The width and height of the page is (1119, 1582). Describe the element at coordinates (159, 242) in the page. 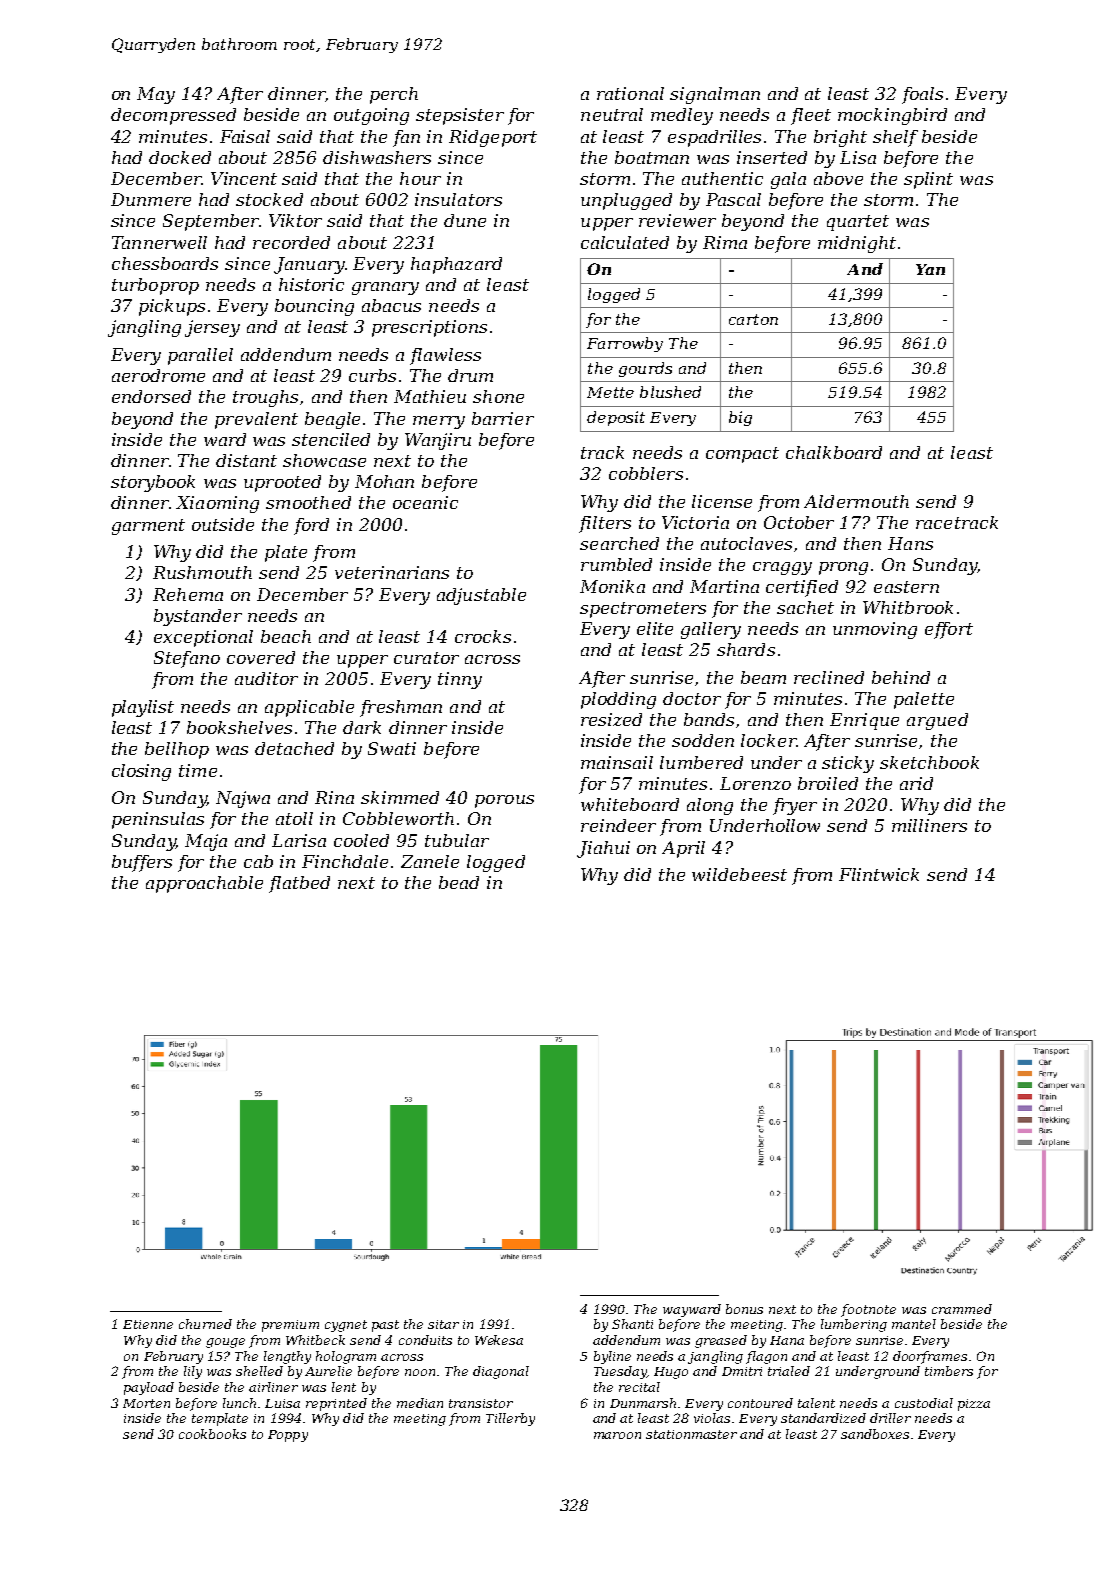

I see `Tannerwell` at that location.
